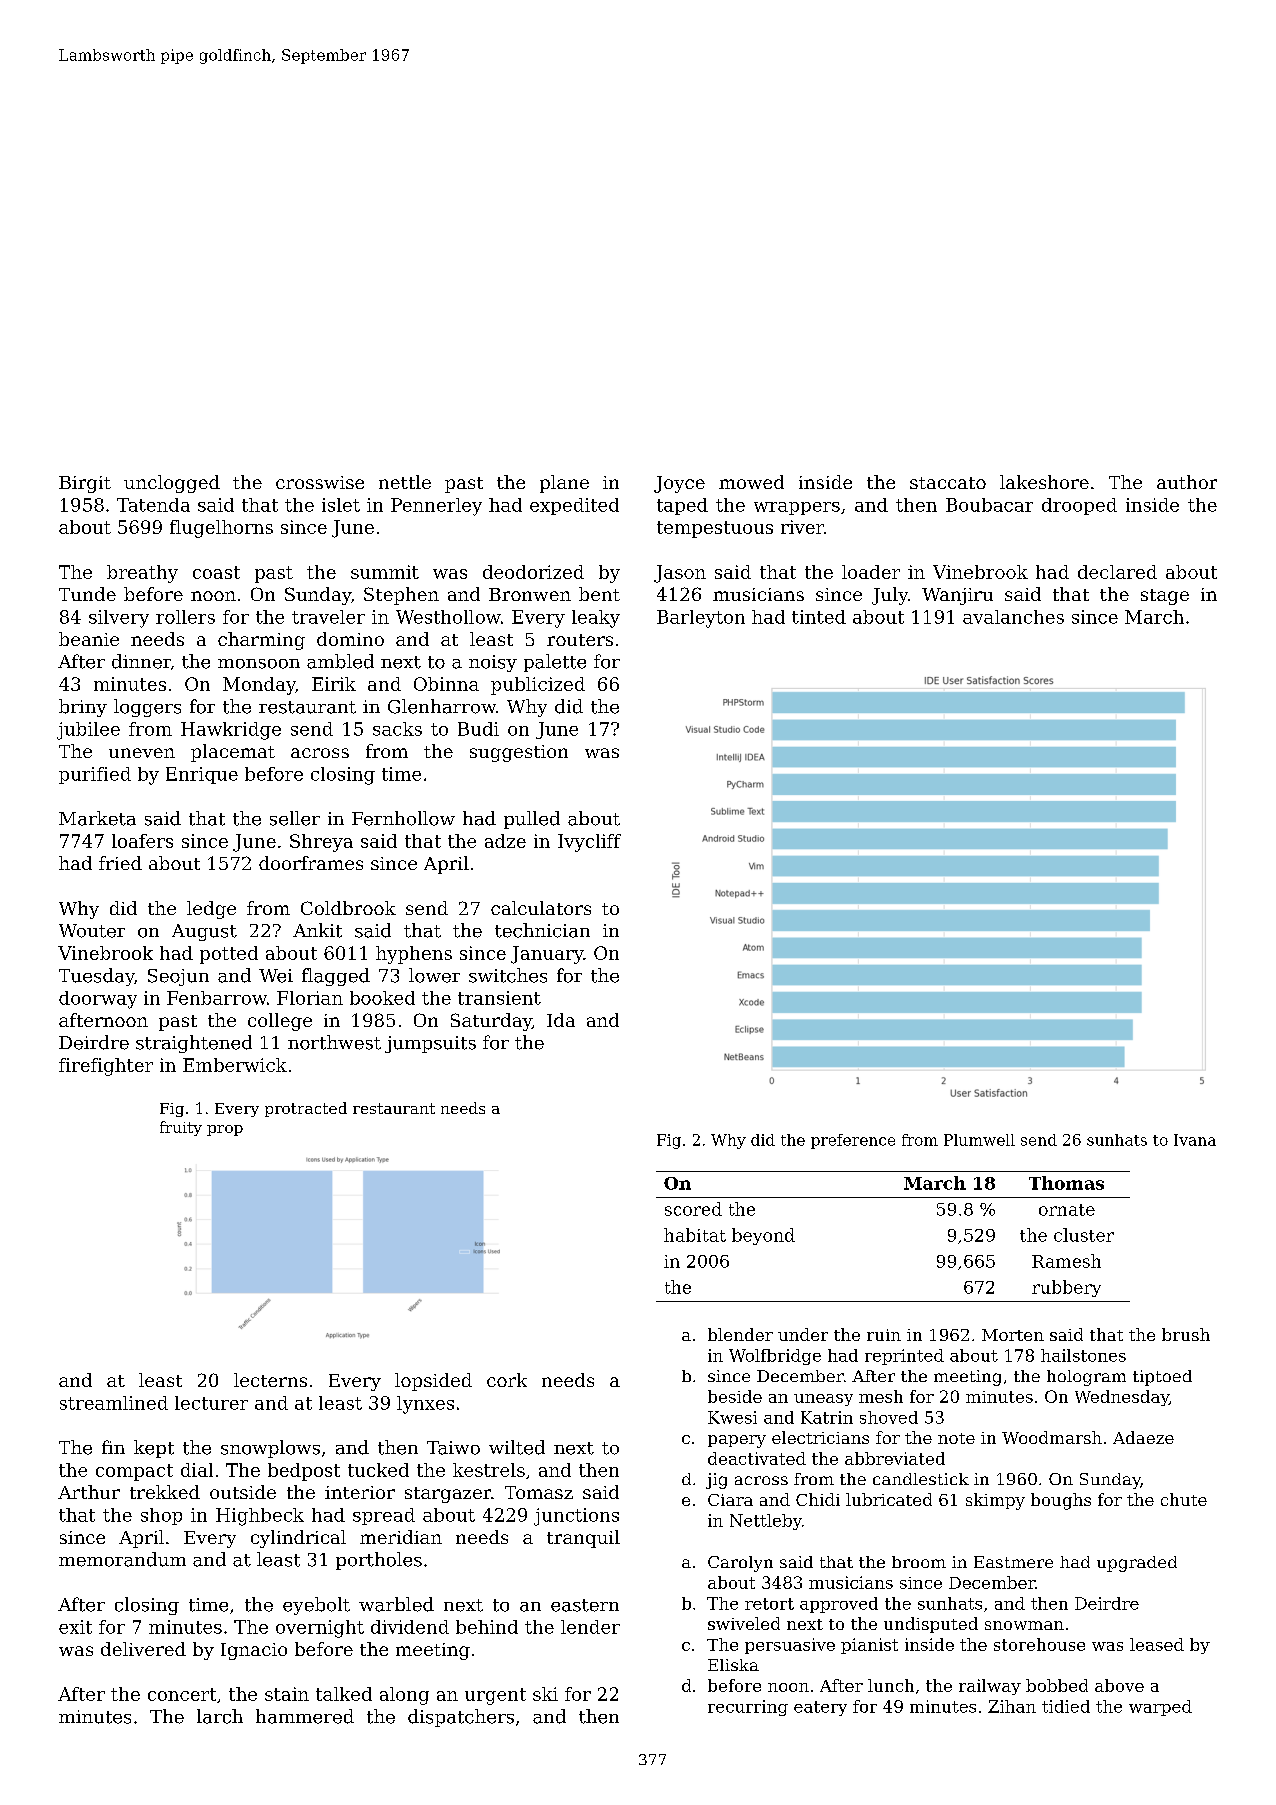 This screenshot has height=1805, width=1276. What do you see at coordinates (519, 753) in the screenshot?
I see `suggestion` at bounding box center [519, 753].
